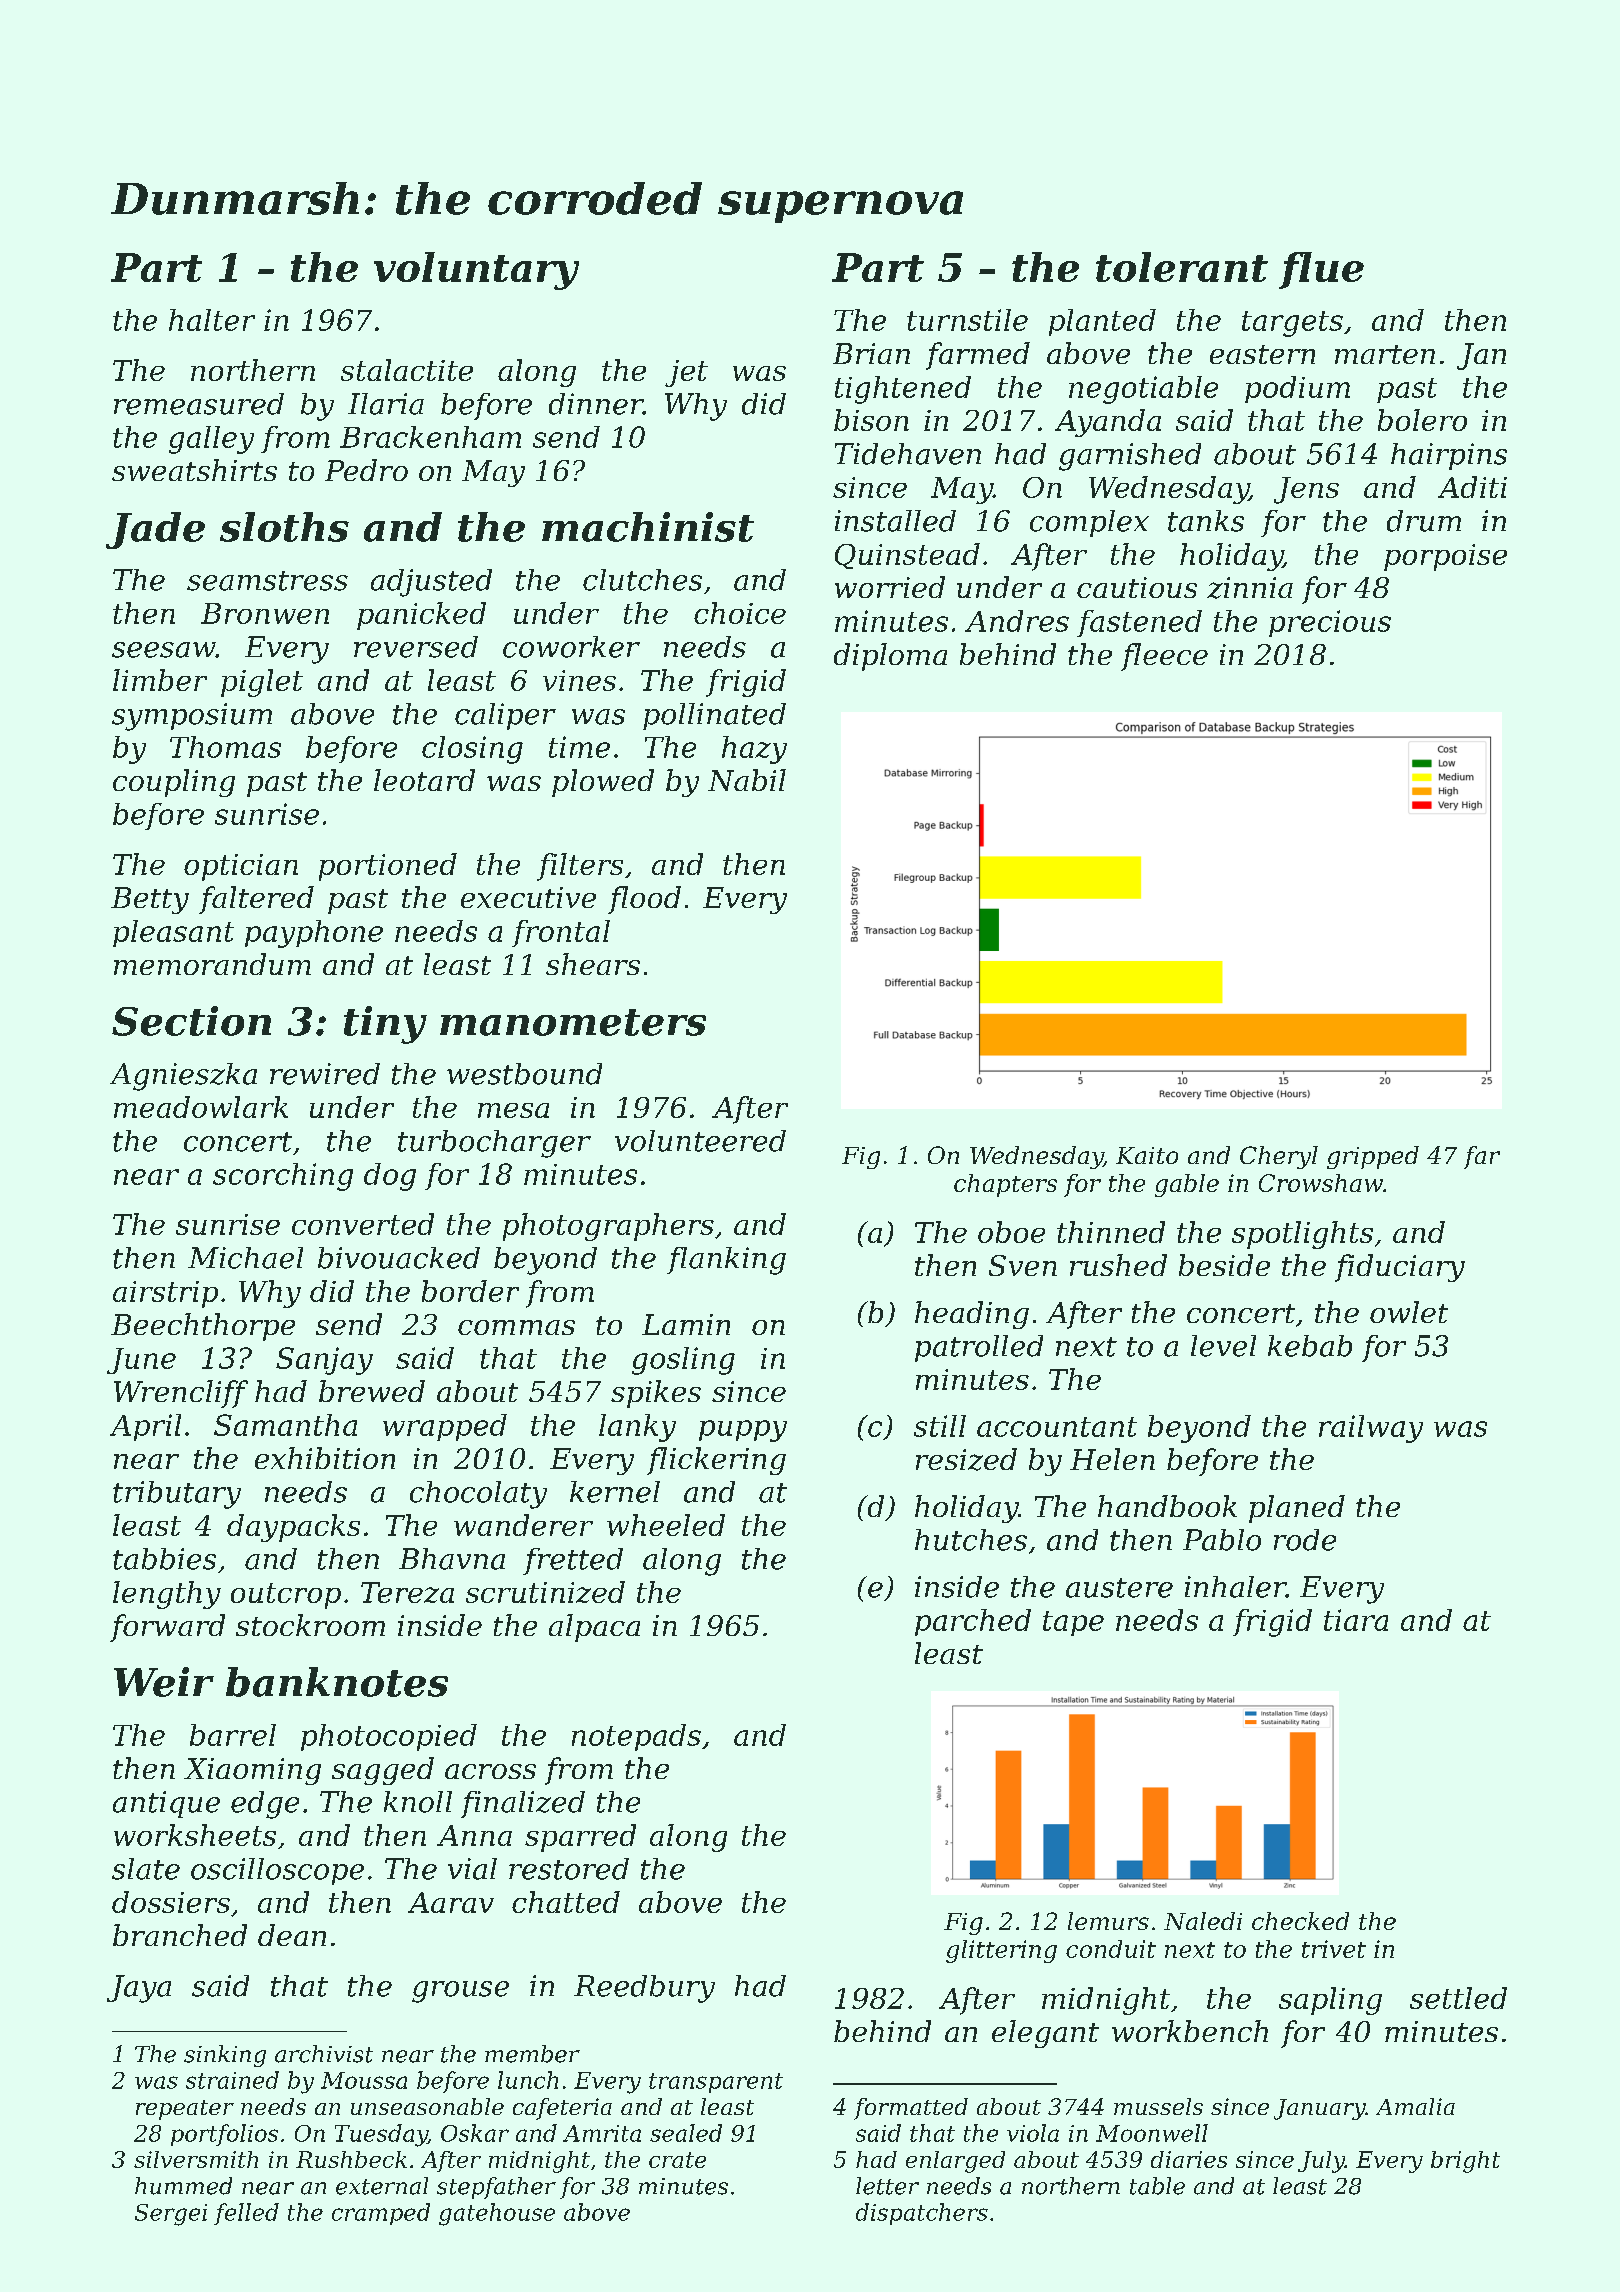 Image resolution: width=1620 pixels, height=2292 pixels. What do you see at coordinates (644, 1989) in the image?
I see `Reedbury` at bounding box center [644, 1989].
